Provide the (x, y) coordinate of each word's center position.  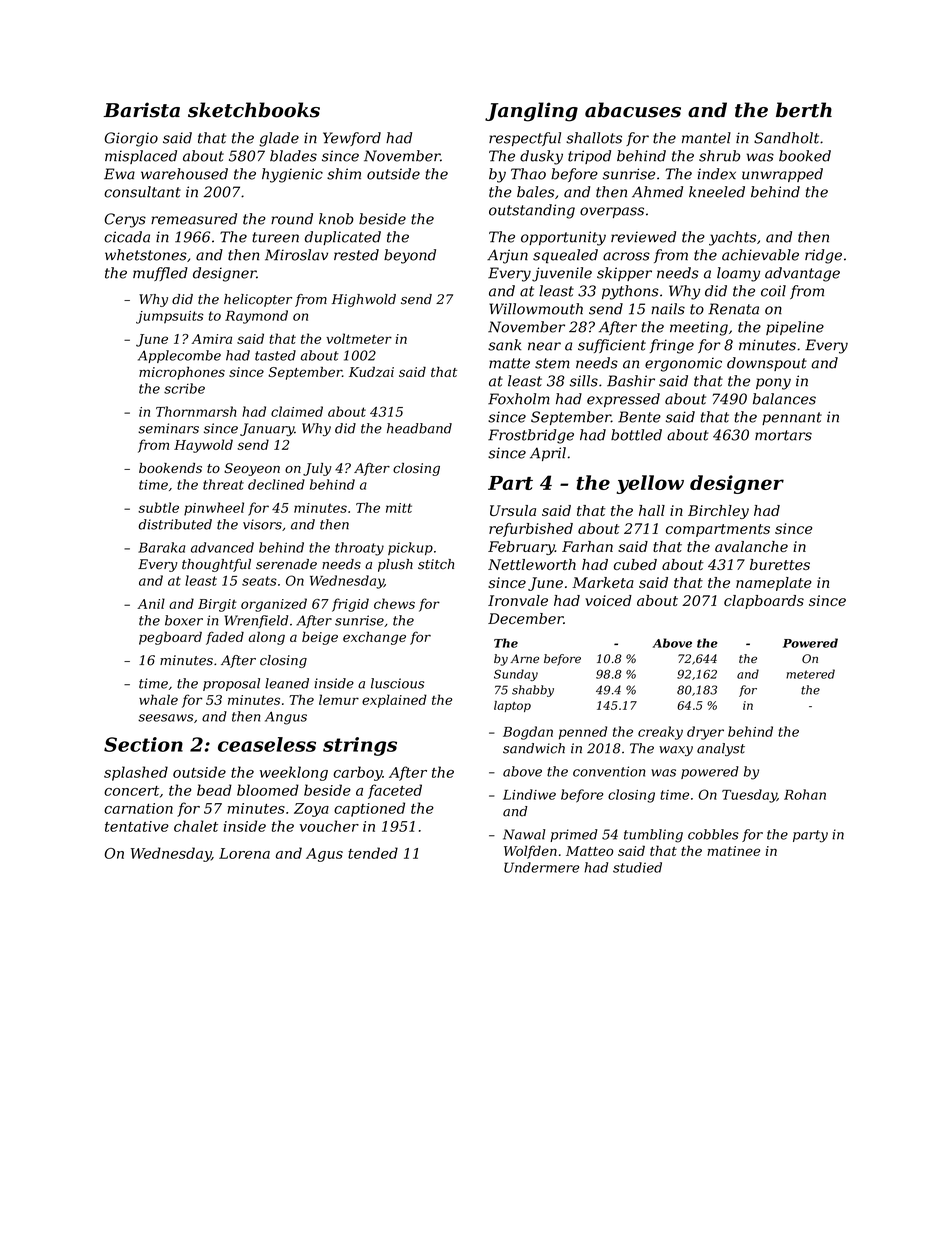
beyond (410, 256)
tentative (137, 826)
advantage (802, 274)
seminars (168, 428)
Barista (141, 110)
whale (158, 699)
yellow (650, 484)
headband (419, 428)
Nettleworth (532, 564)
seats (259, 581)
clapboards (764, 602)
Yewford (352, 139)
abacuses (633, 110)
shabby (533, 691)
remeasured (194, 219)
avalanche (751, 546)
